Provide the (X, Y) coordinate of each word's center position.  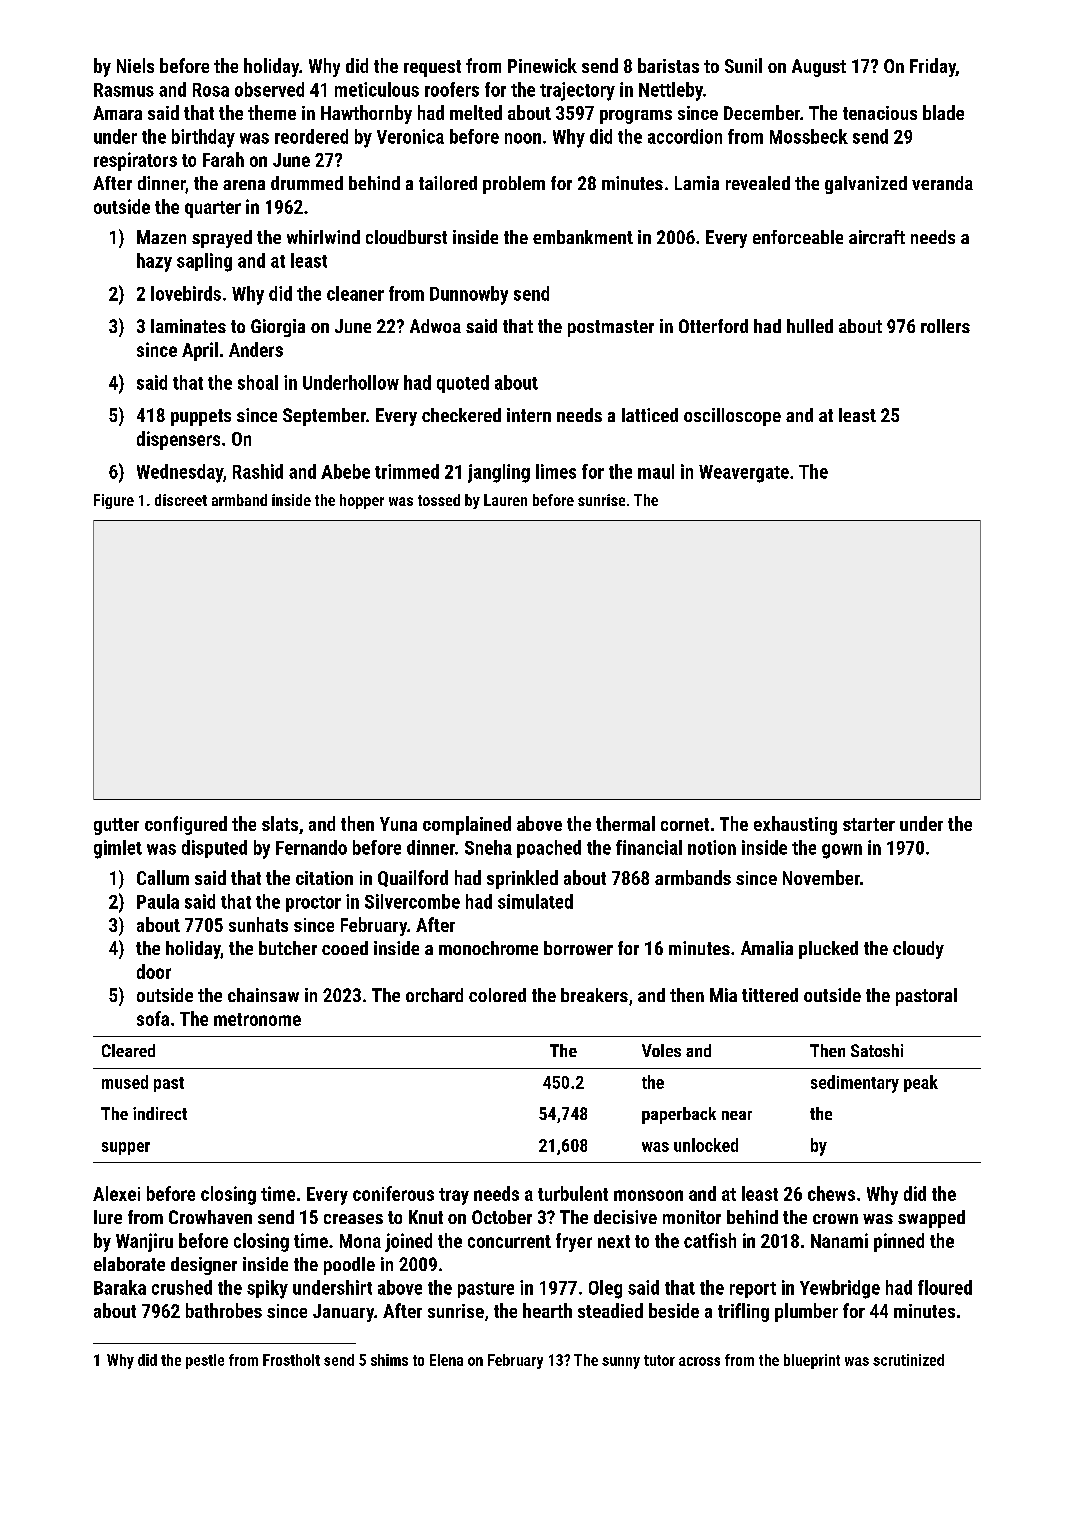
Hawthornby (366, 114)
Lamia (697, 183)
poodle (349, 1266)
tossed (439, 500)
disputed (214, 849)
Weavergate (744, 474)
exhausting (795, 825)
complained (467, 825)
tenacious (880, 113)
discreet (181, 500)
